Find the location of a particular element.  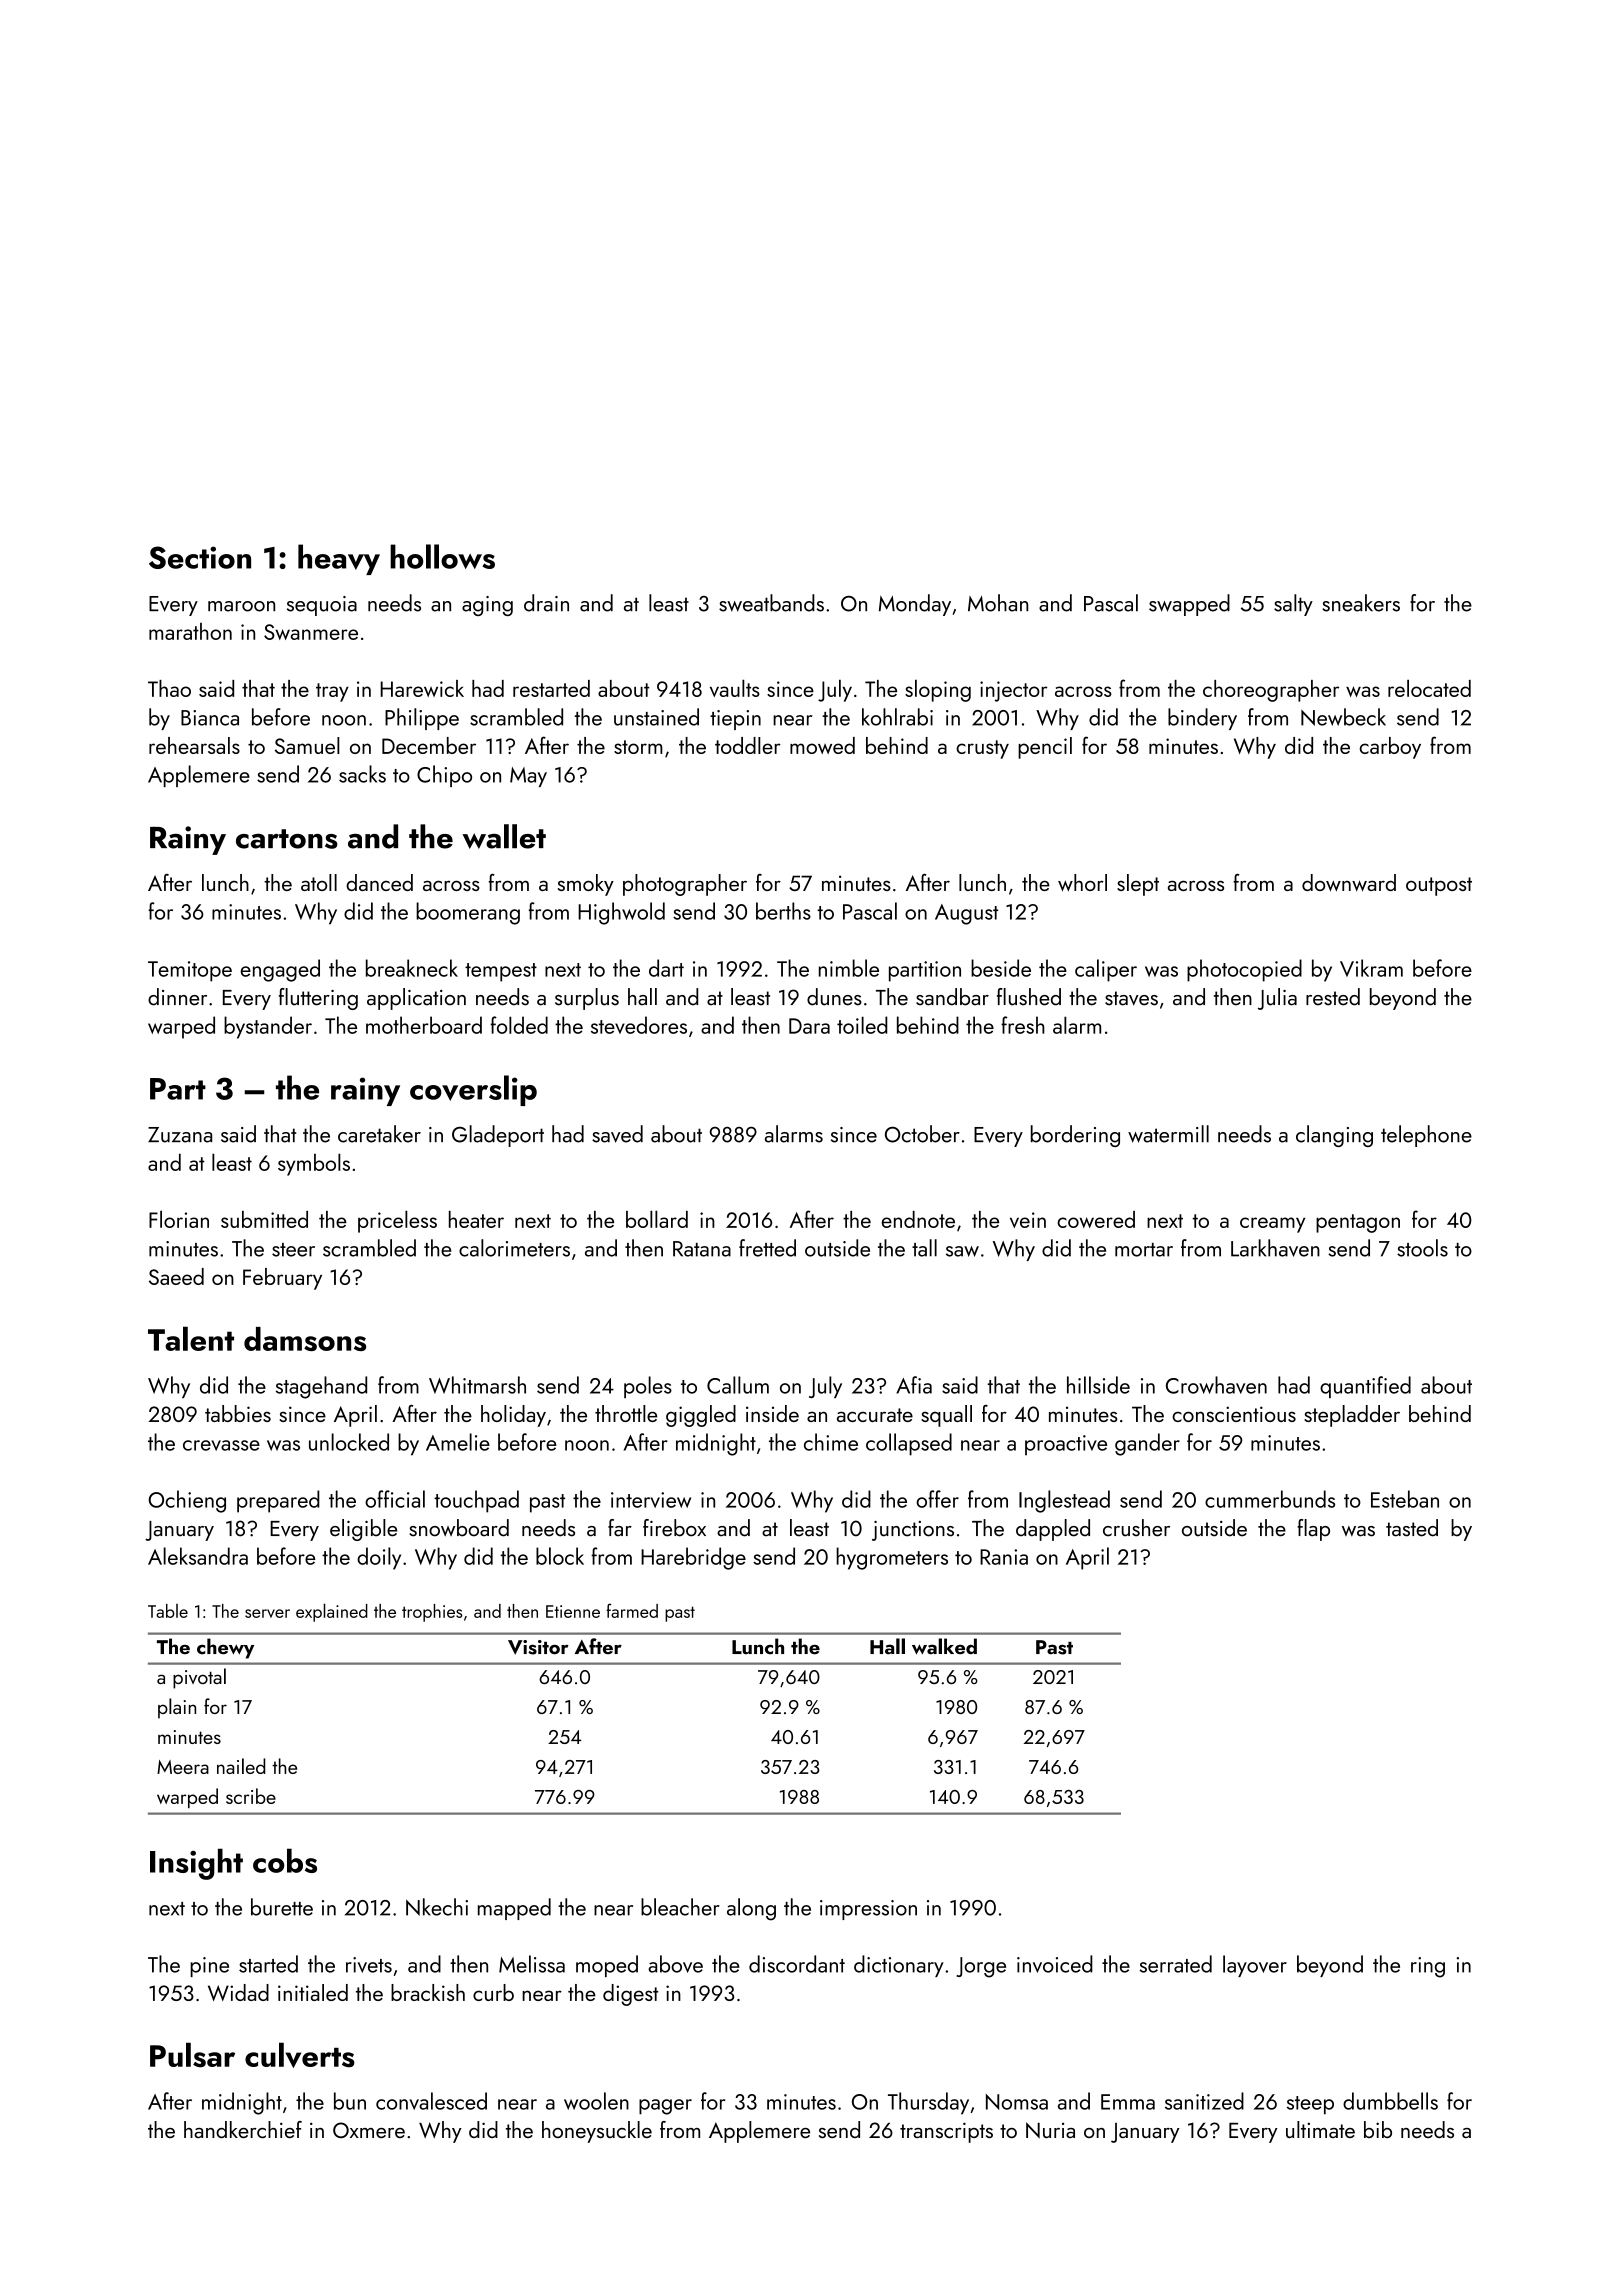

convalesced is located at coordinates (431, 2101).
